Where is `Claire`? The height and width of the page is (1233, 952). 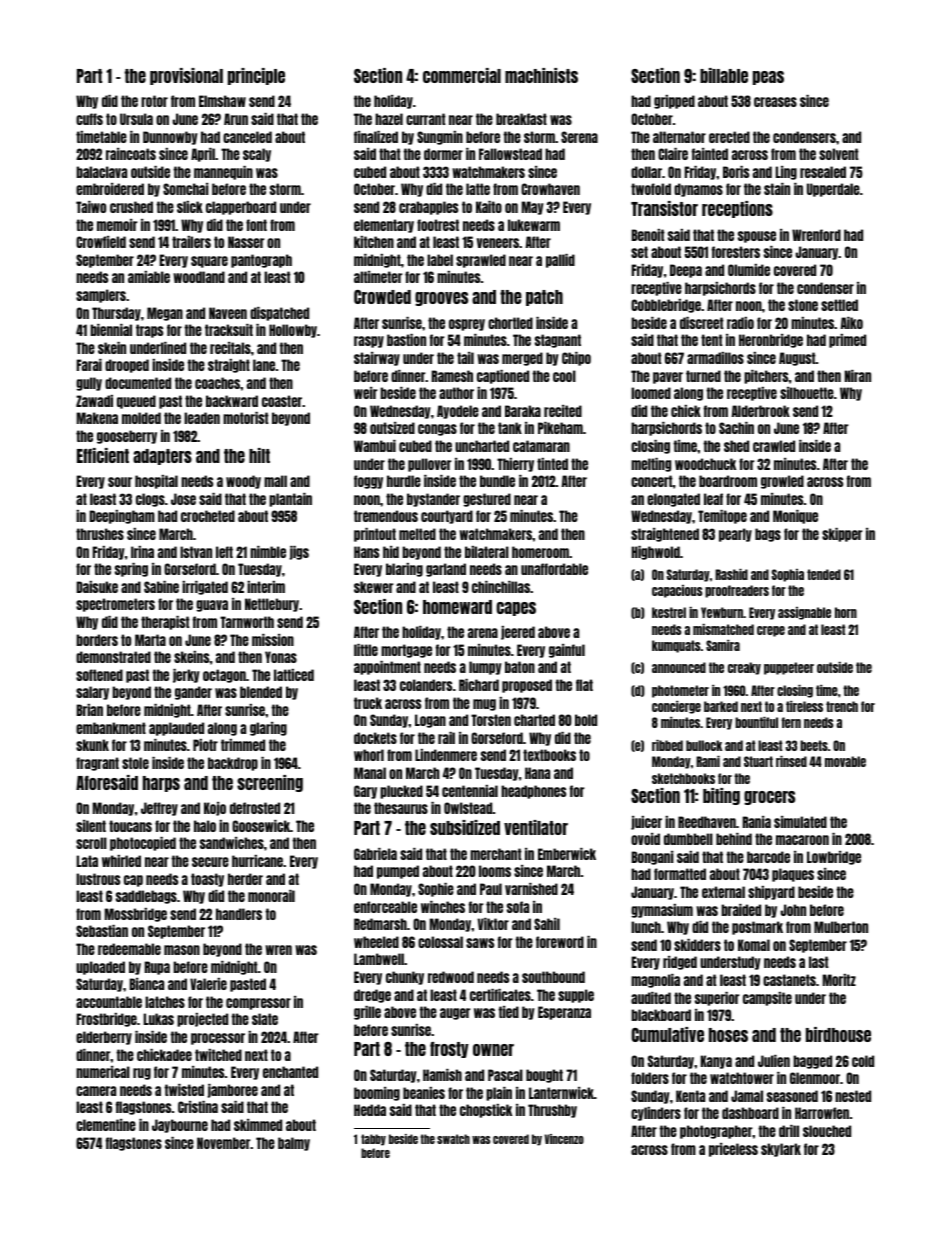
Claire is located at coordinates (673, 154).
